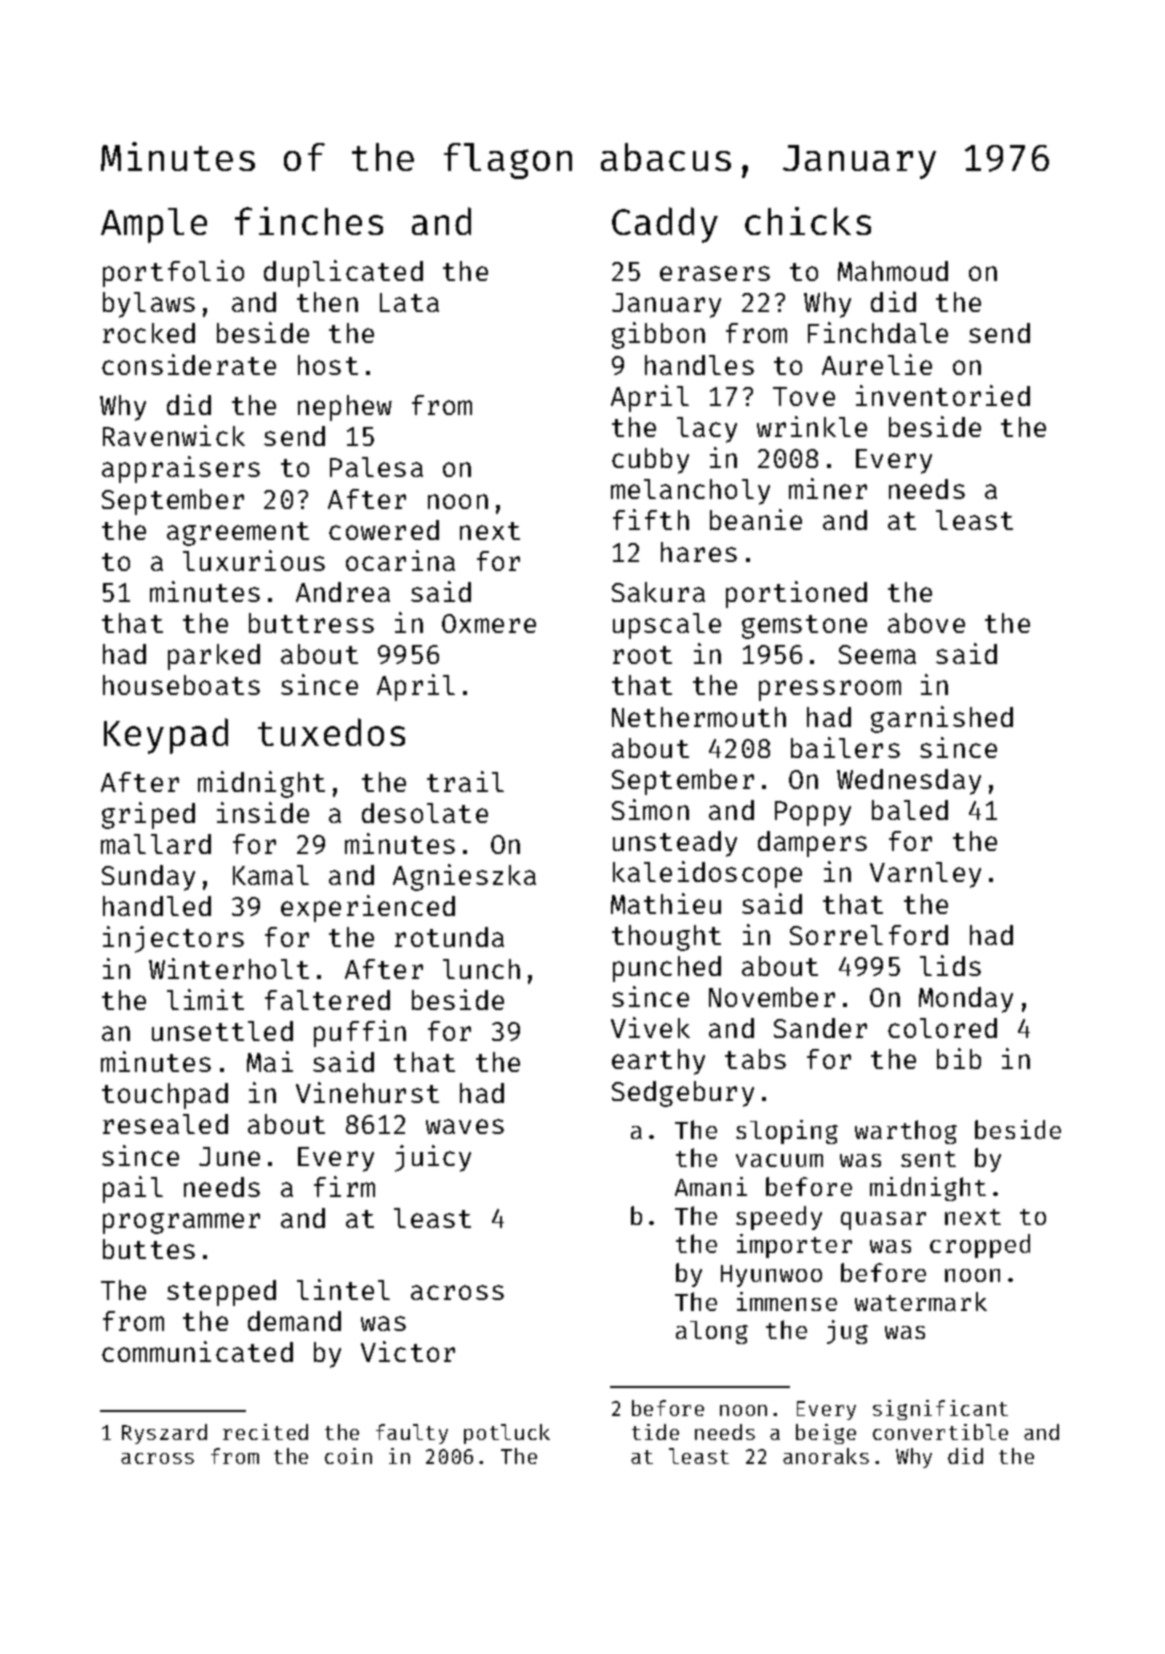 The height and width of the screenshot is (1654, 1165). What do you see at coordinates (925, 875) in the screenshot?
I see `Varnley` at bounding box center [925, 875].
